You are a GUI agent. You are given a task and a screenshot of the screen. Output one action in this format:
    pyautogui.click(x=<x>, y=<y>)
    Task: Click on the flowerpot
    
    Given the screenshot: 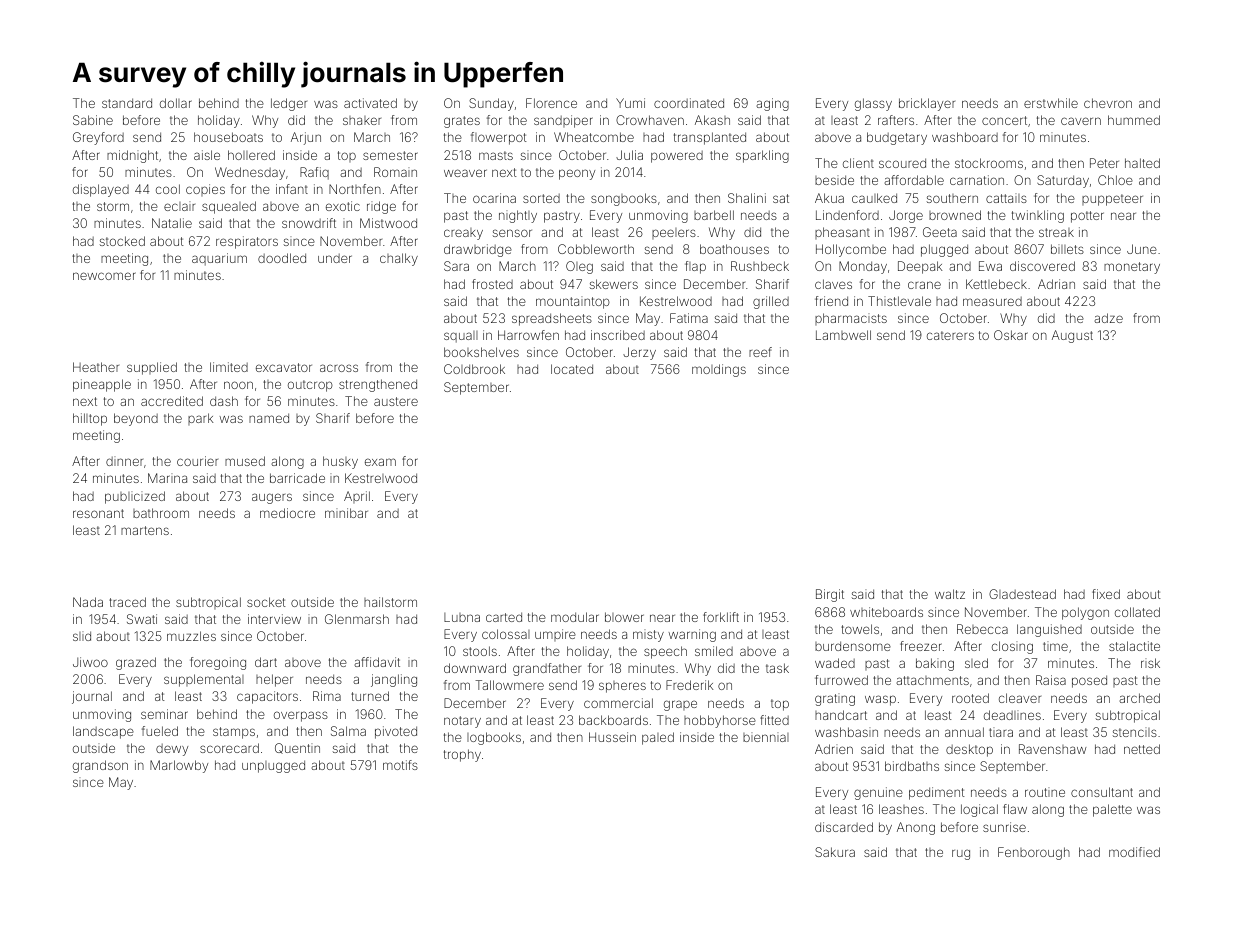 What is the action you would take?
    pyautogui.click(x=499, y=138)
